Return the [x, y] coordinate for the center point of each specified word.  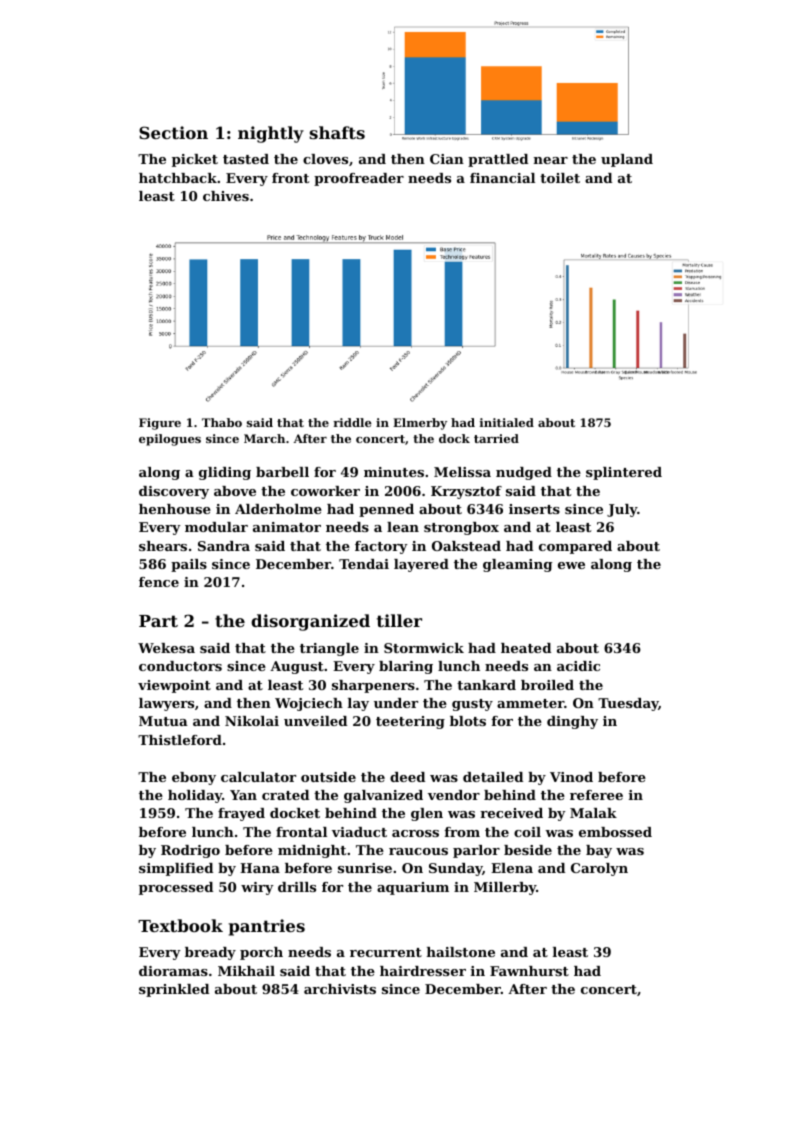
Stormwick [424, 648]
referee [596, 795]
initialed [507, 422]
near [551, 160]
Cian [447, 159]
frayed [241, 814]
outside [328, 777]
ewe [571, 565]
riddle [352, 422]
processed [176, 888]
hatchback [178, 178]
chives [226, 196]
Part [158, 621]
